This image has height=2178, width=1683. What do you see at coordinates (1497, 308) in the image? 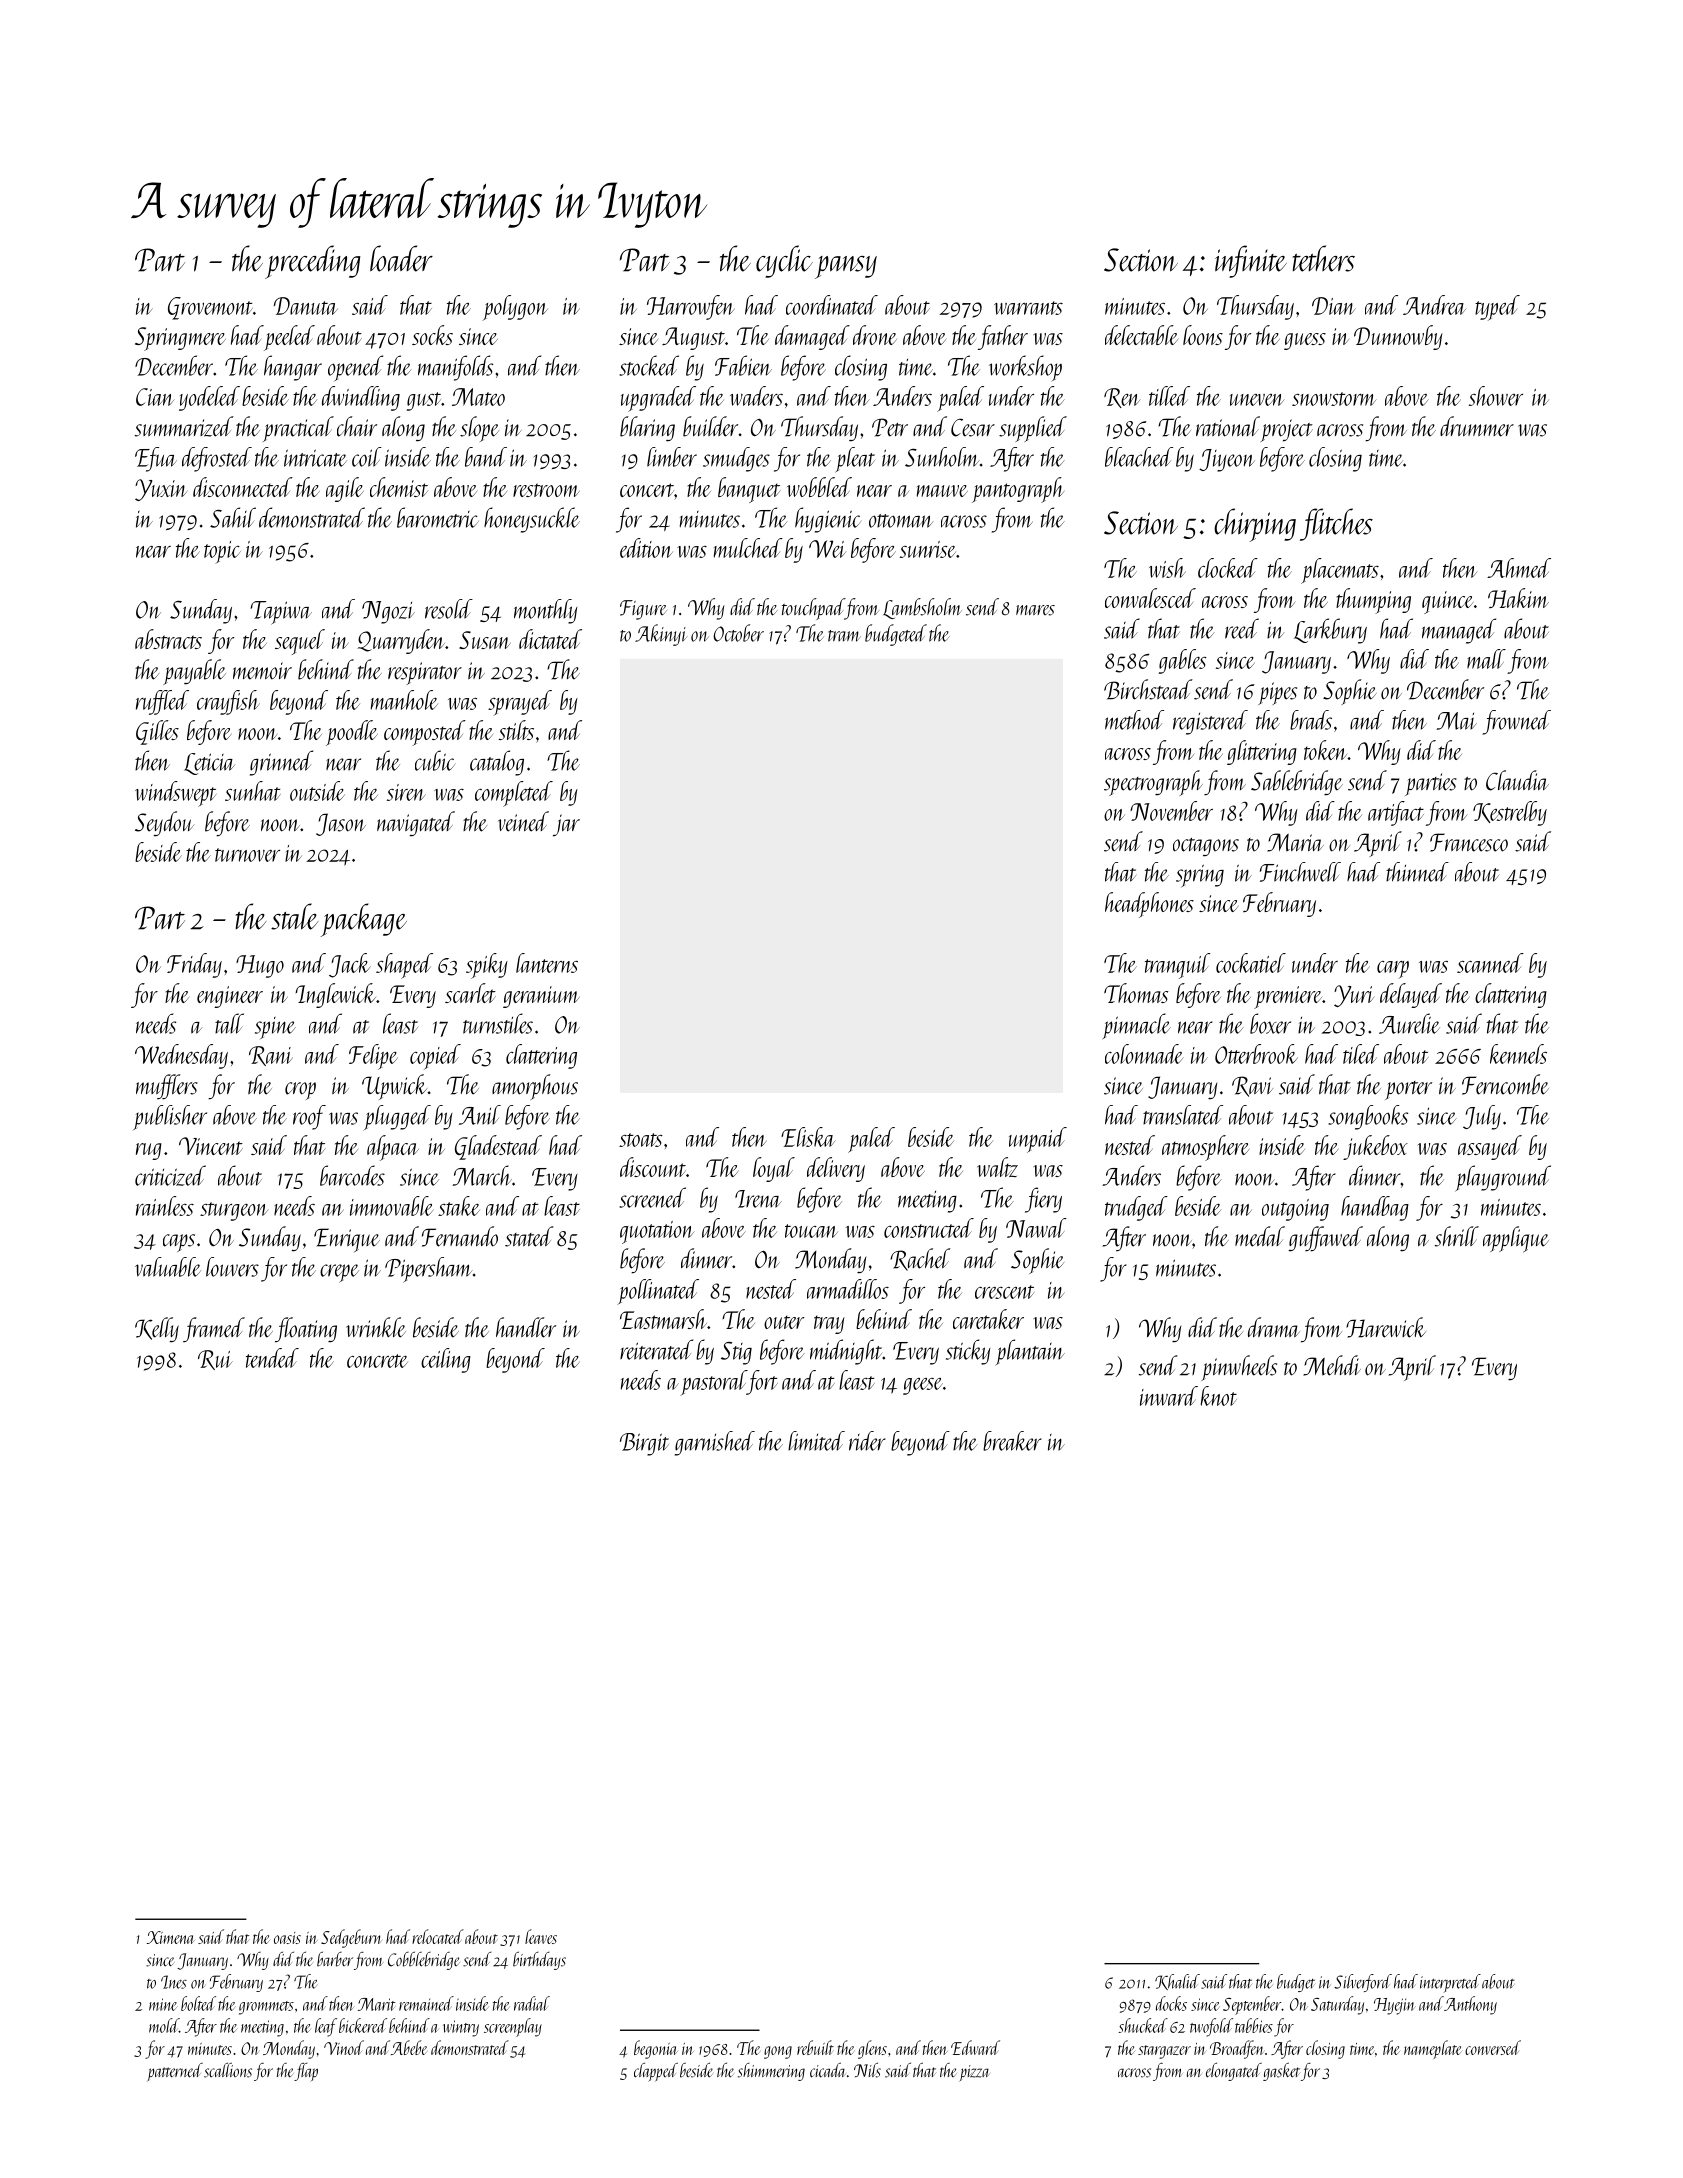
I see `typed` at bounding box center [1497, 308].
